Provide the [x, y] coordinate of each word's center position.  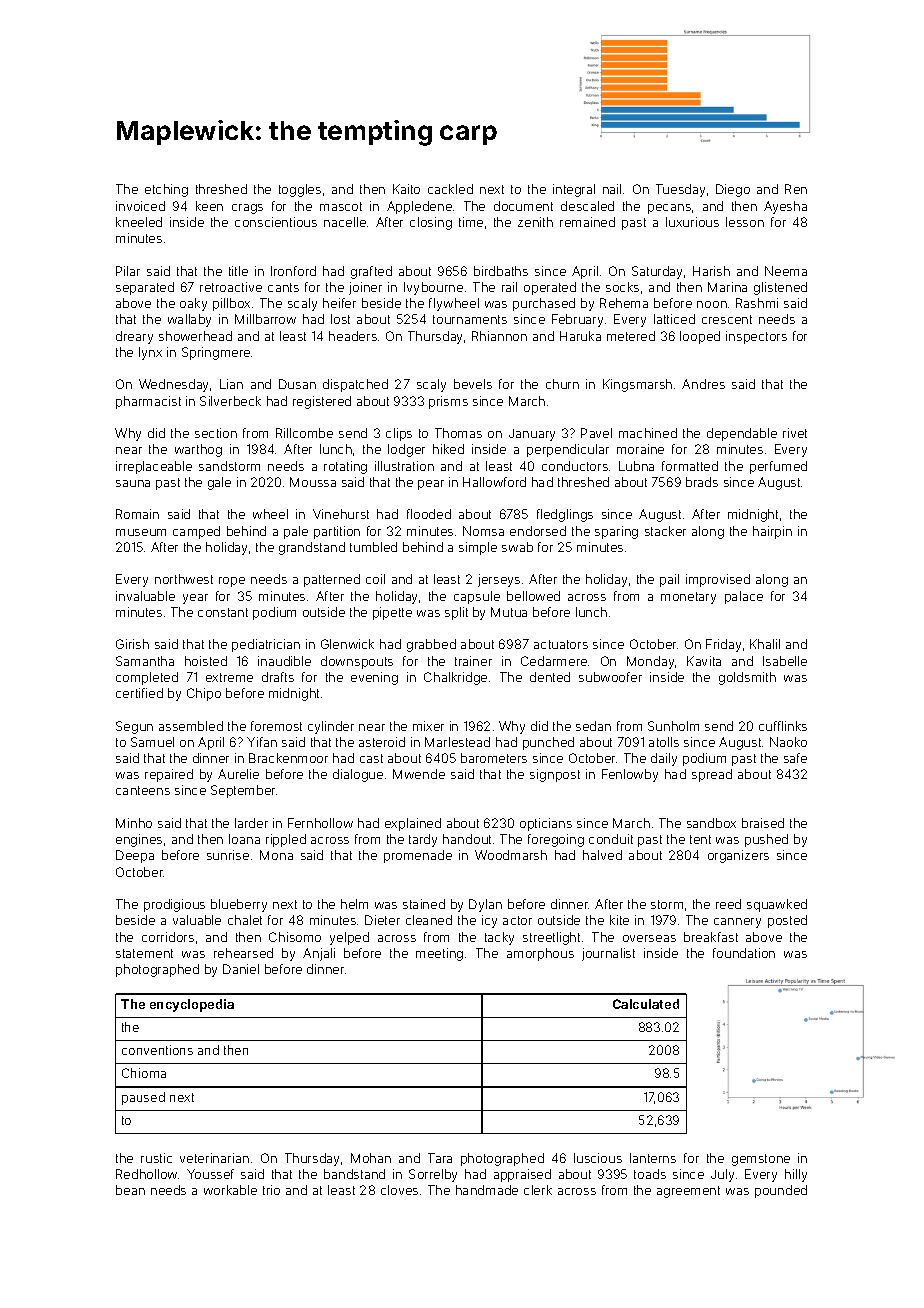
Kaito [406, 189]
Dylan [485, 905]
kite [619, 920]
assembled [191, 726]
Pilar [128, 271]
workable [230, 1190]
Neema [786, 271]
